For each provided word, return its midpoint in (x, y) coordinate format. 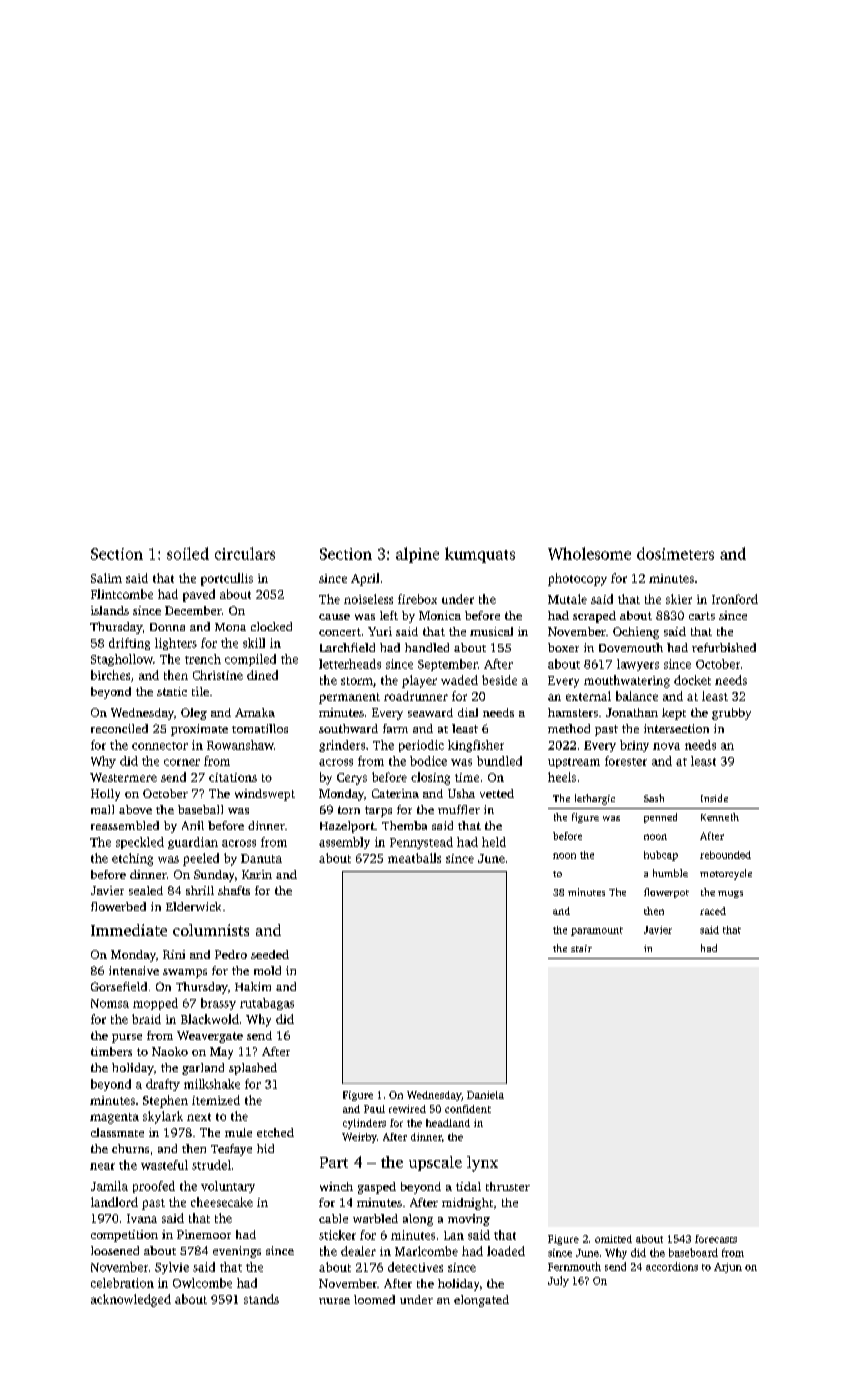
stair (581, 948)
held (494, 842)
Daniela (485, 1095)
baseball (200, 809)
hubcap (661, 856)
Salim (106, 578)
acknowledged (131, 1300)
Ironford (735, 599)
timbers (111, 1051)
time (467, 777)
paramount (597, 931)
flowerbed (118, 906)
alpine (417, 555)
